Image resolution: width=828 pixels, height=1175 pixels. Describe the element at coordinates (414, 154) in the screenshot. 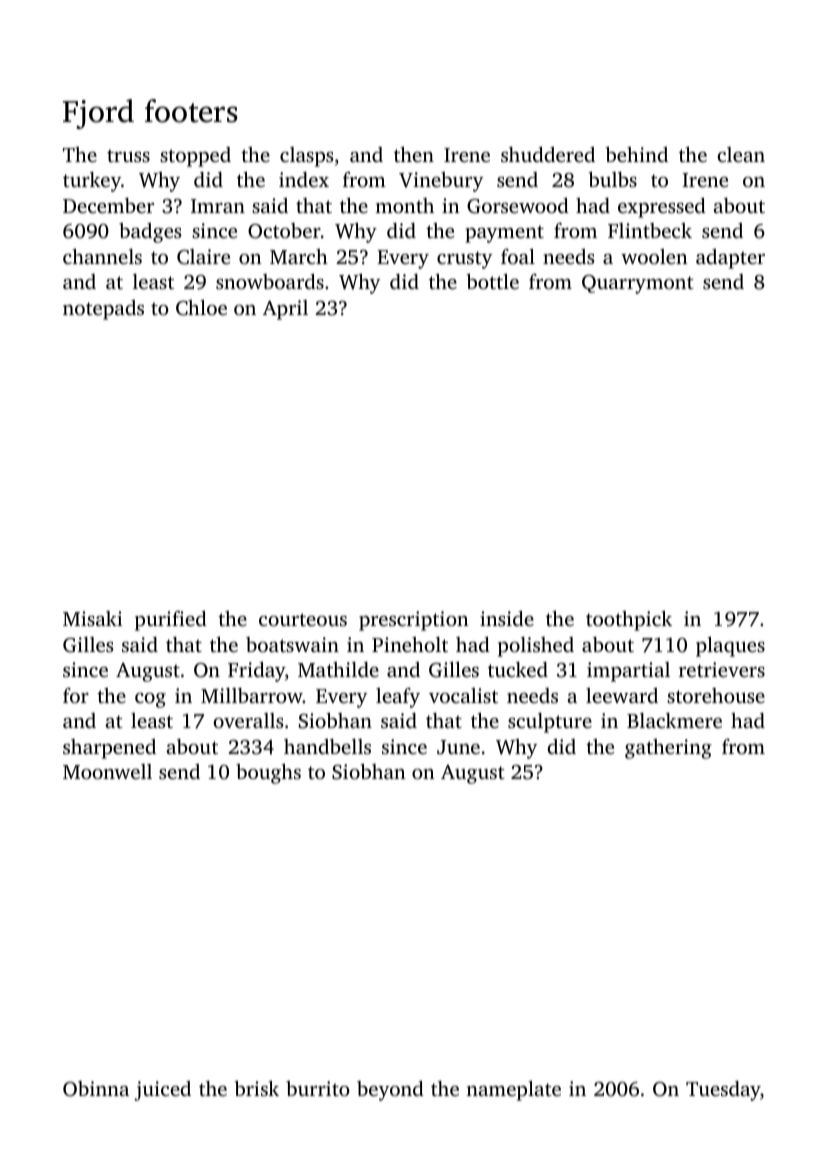

I see `then` at that location.
